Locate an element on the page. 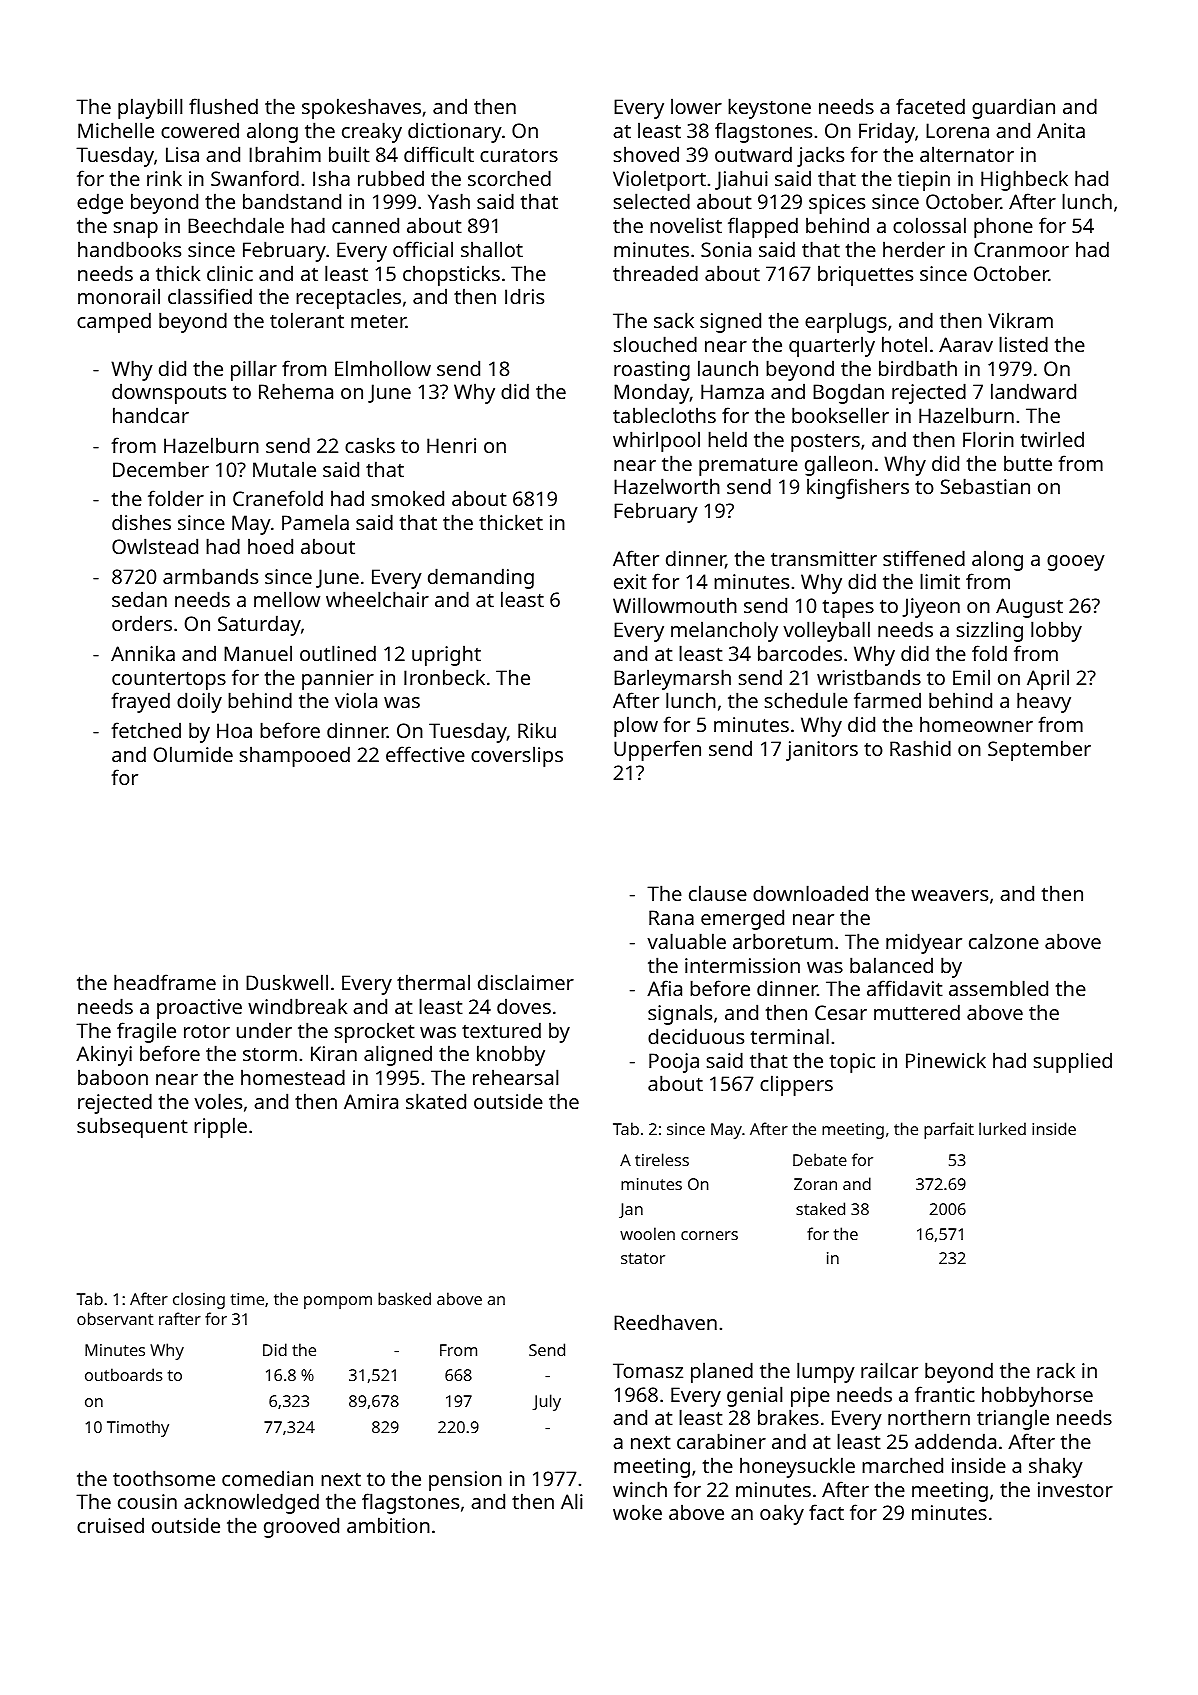 The height and width of the image is (1695, 1198). lurked is located at coordinates (1002, 1128).
